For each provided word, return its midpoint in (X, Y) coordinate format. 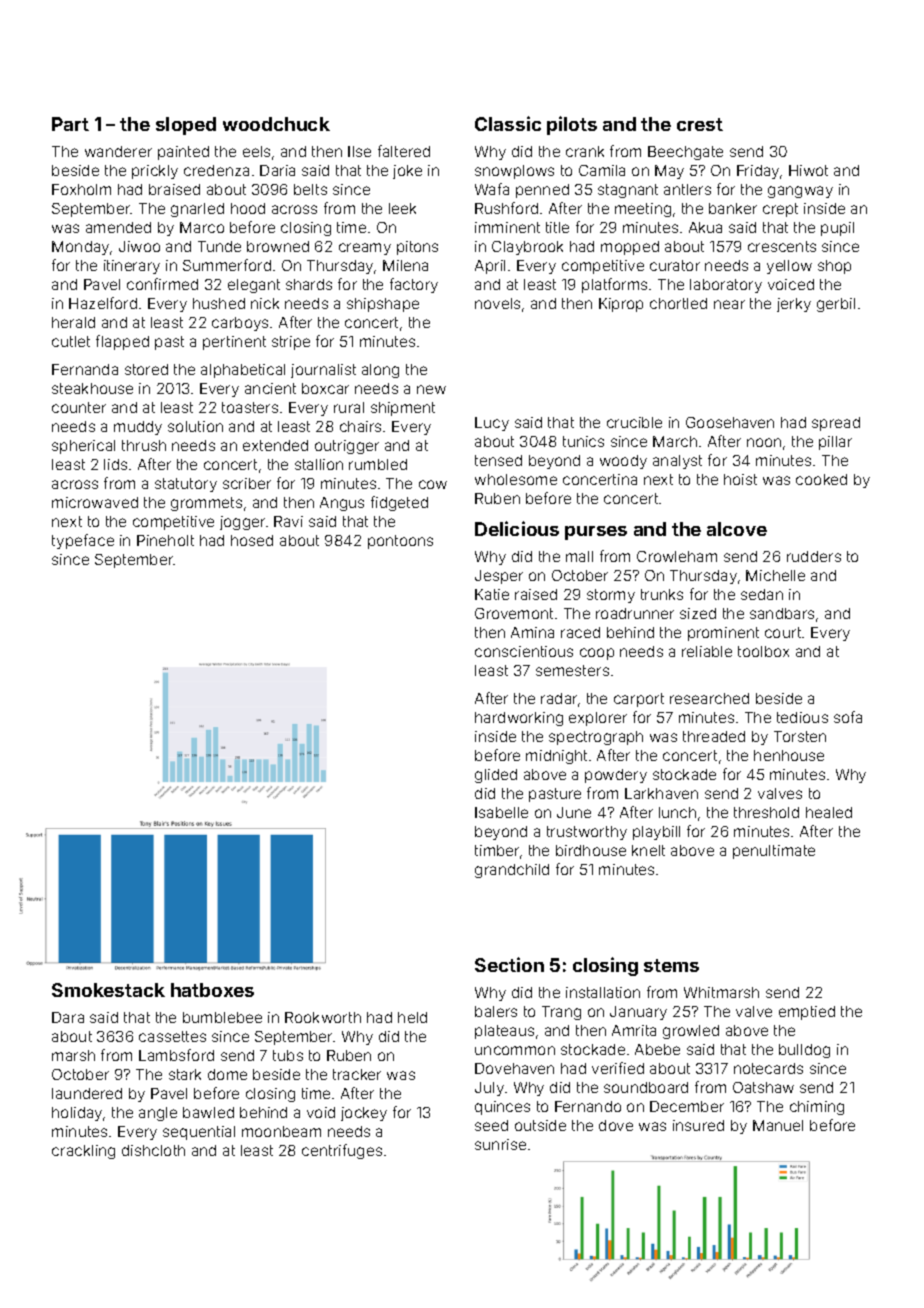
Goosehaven (730, 422)
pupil (837, 229)
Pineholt (165, 540)
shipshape (383, 305)
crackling (83, 1152)
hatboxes (212, 990)
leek (402, 208)
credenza (216, 170)
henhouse (789, 755)
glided (496, 776)
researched (709, 698)
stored (146, 369)
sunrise (500, 1144)
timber (497, 850)
